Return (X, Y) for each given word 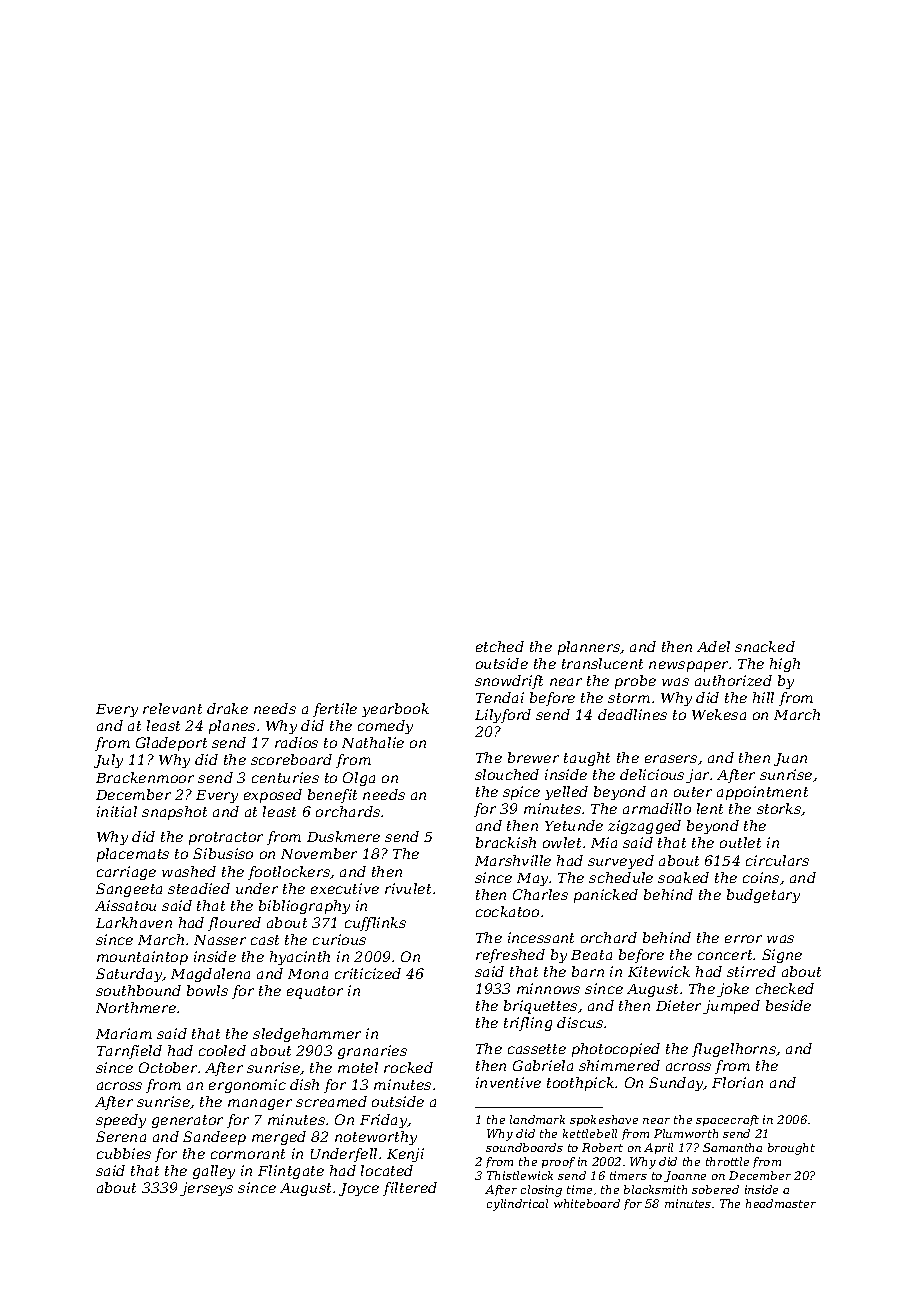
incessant (541, 937)
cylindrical (517, 1205)
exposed (273, 796)
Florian (737, 1082)
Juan (790, 759)
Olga (359, 779)
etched (500, 646)
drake (227, 708)
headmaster (781, 1203)
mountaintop (142, 958)
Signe (782, 956)
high (785, 665)
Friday (384, 1121)
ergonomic (247, 1086)
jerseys (206, 1189)
